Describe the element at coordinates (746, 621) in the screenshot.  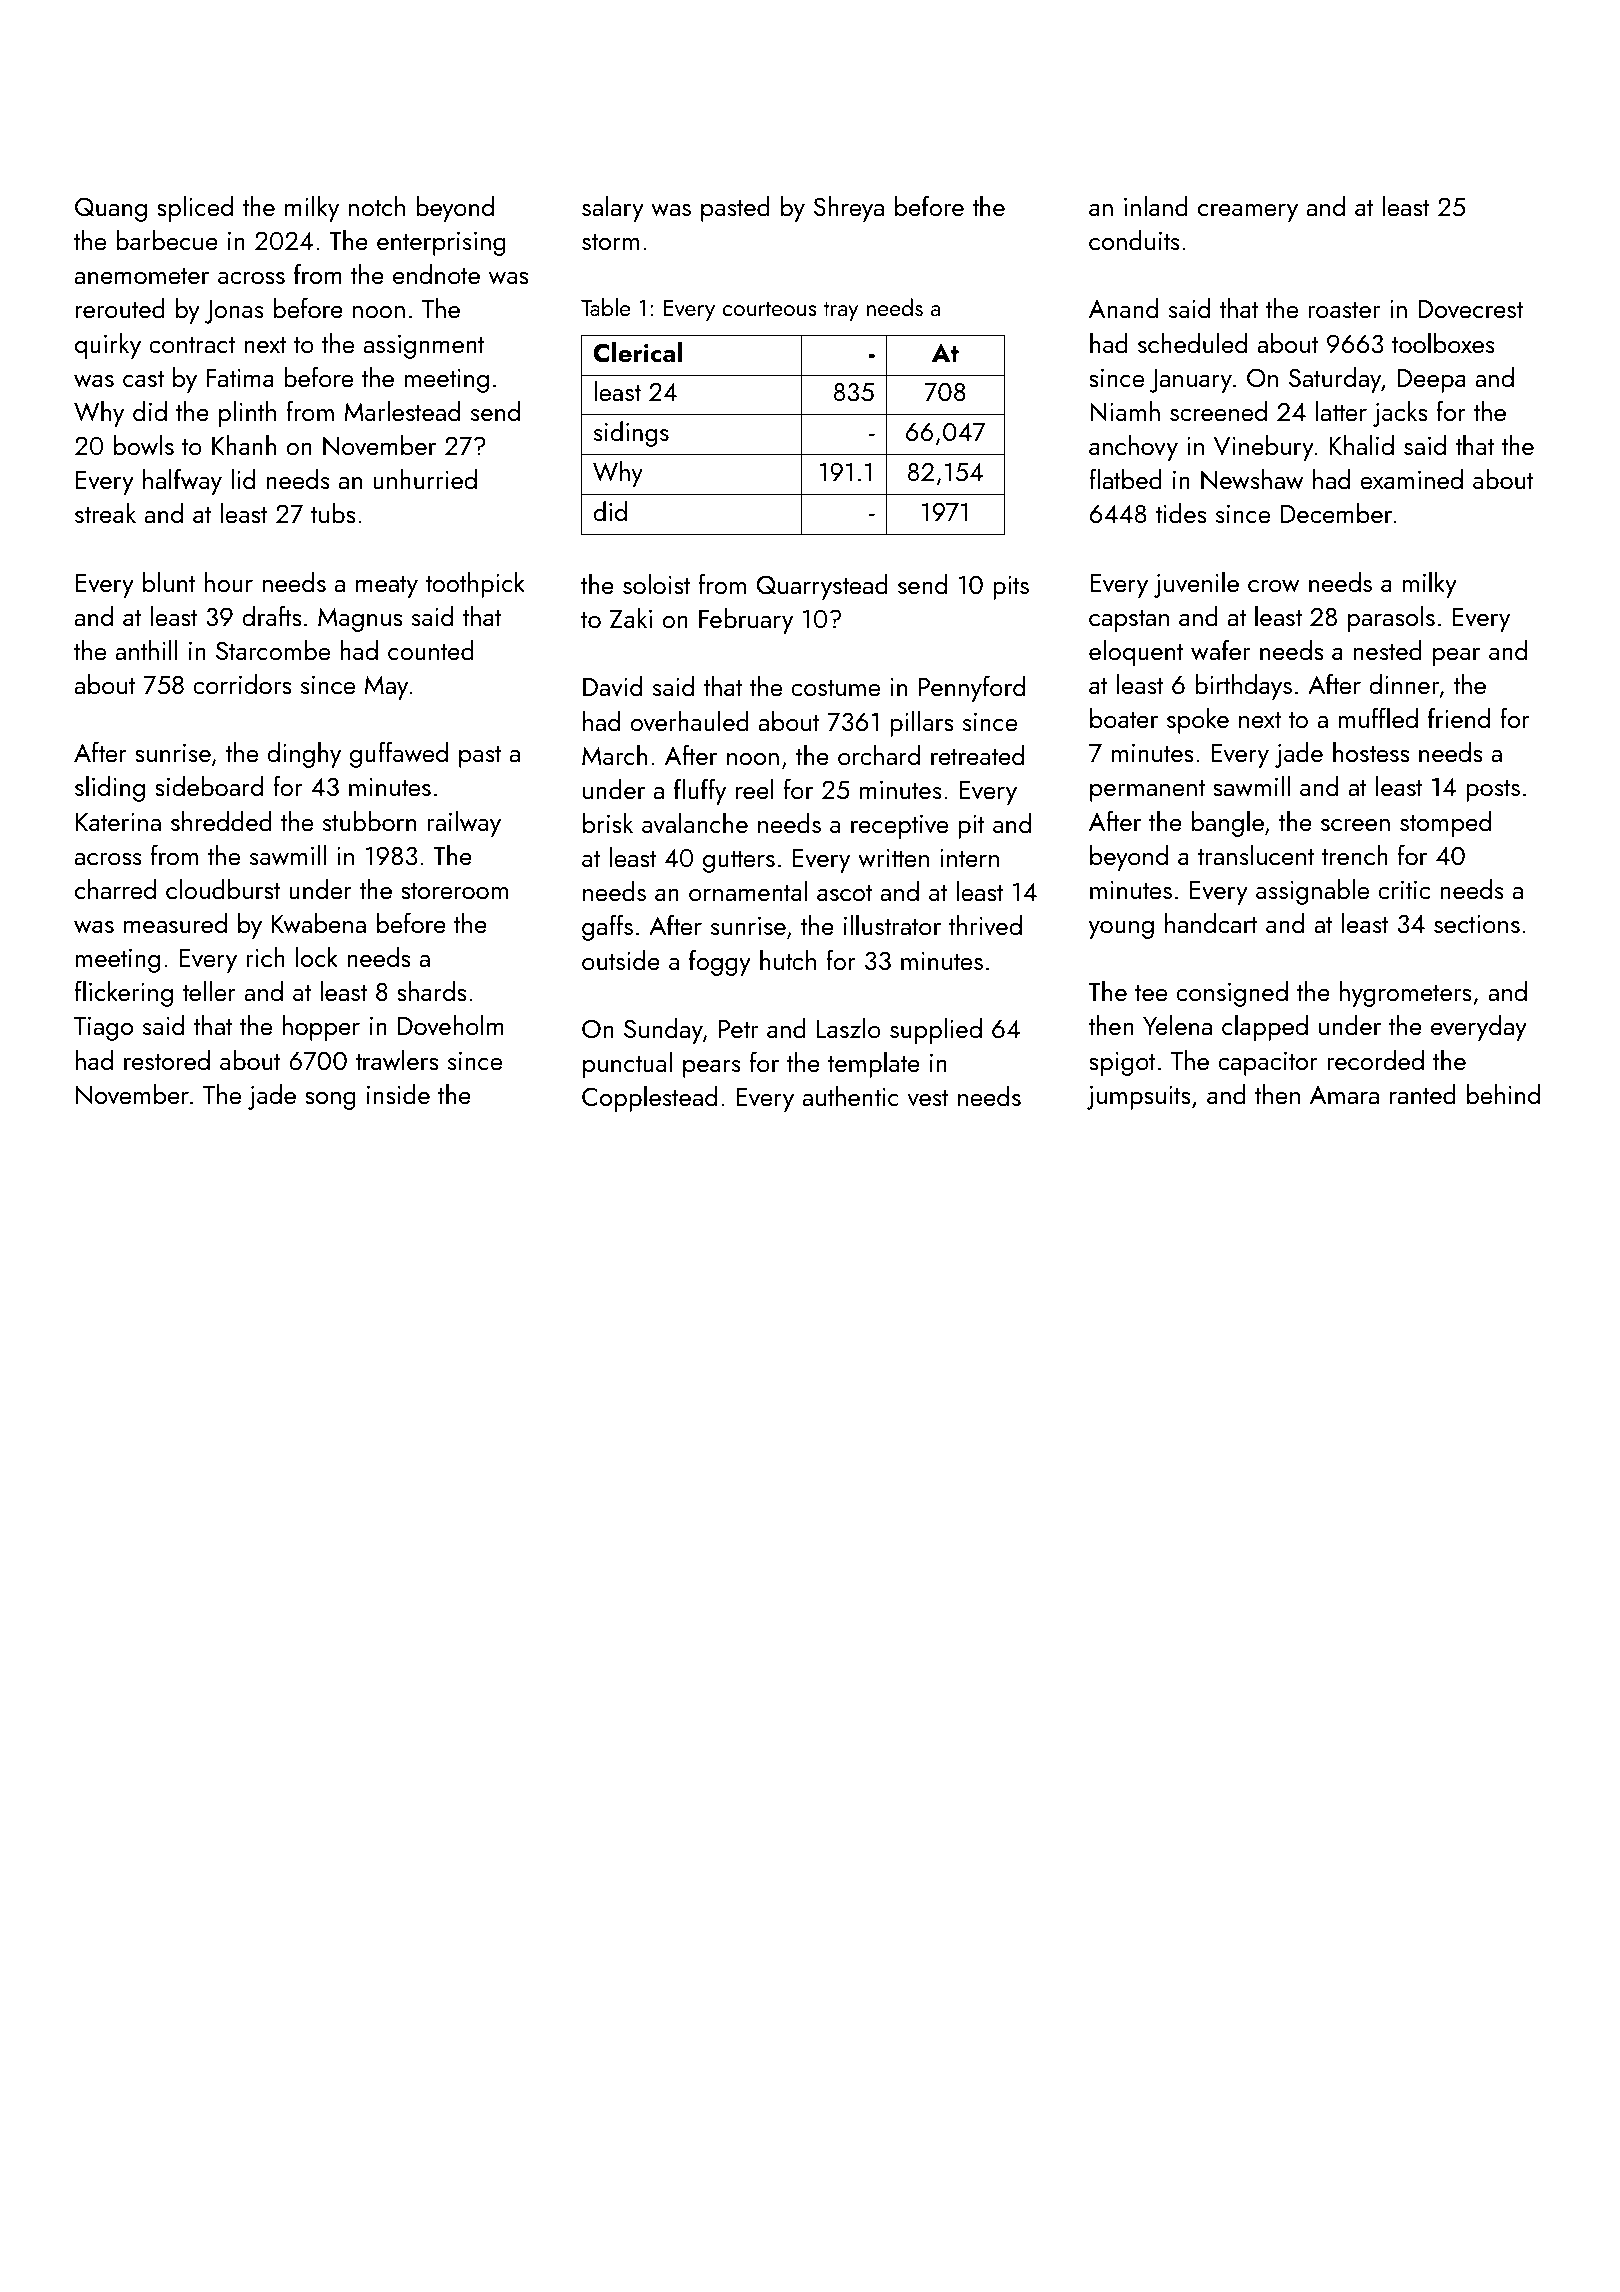
I see `February` at that location.
